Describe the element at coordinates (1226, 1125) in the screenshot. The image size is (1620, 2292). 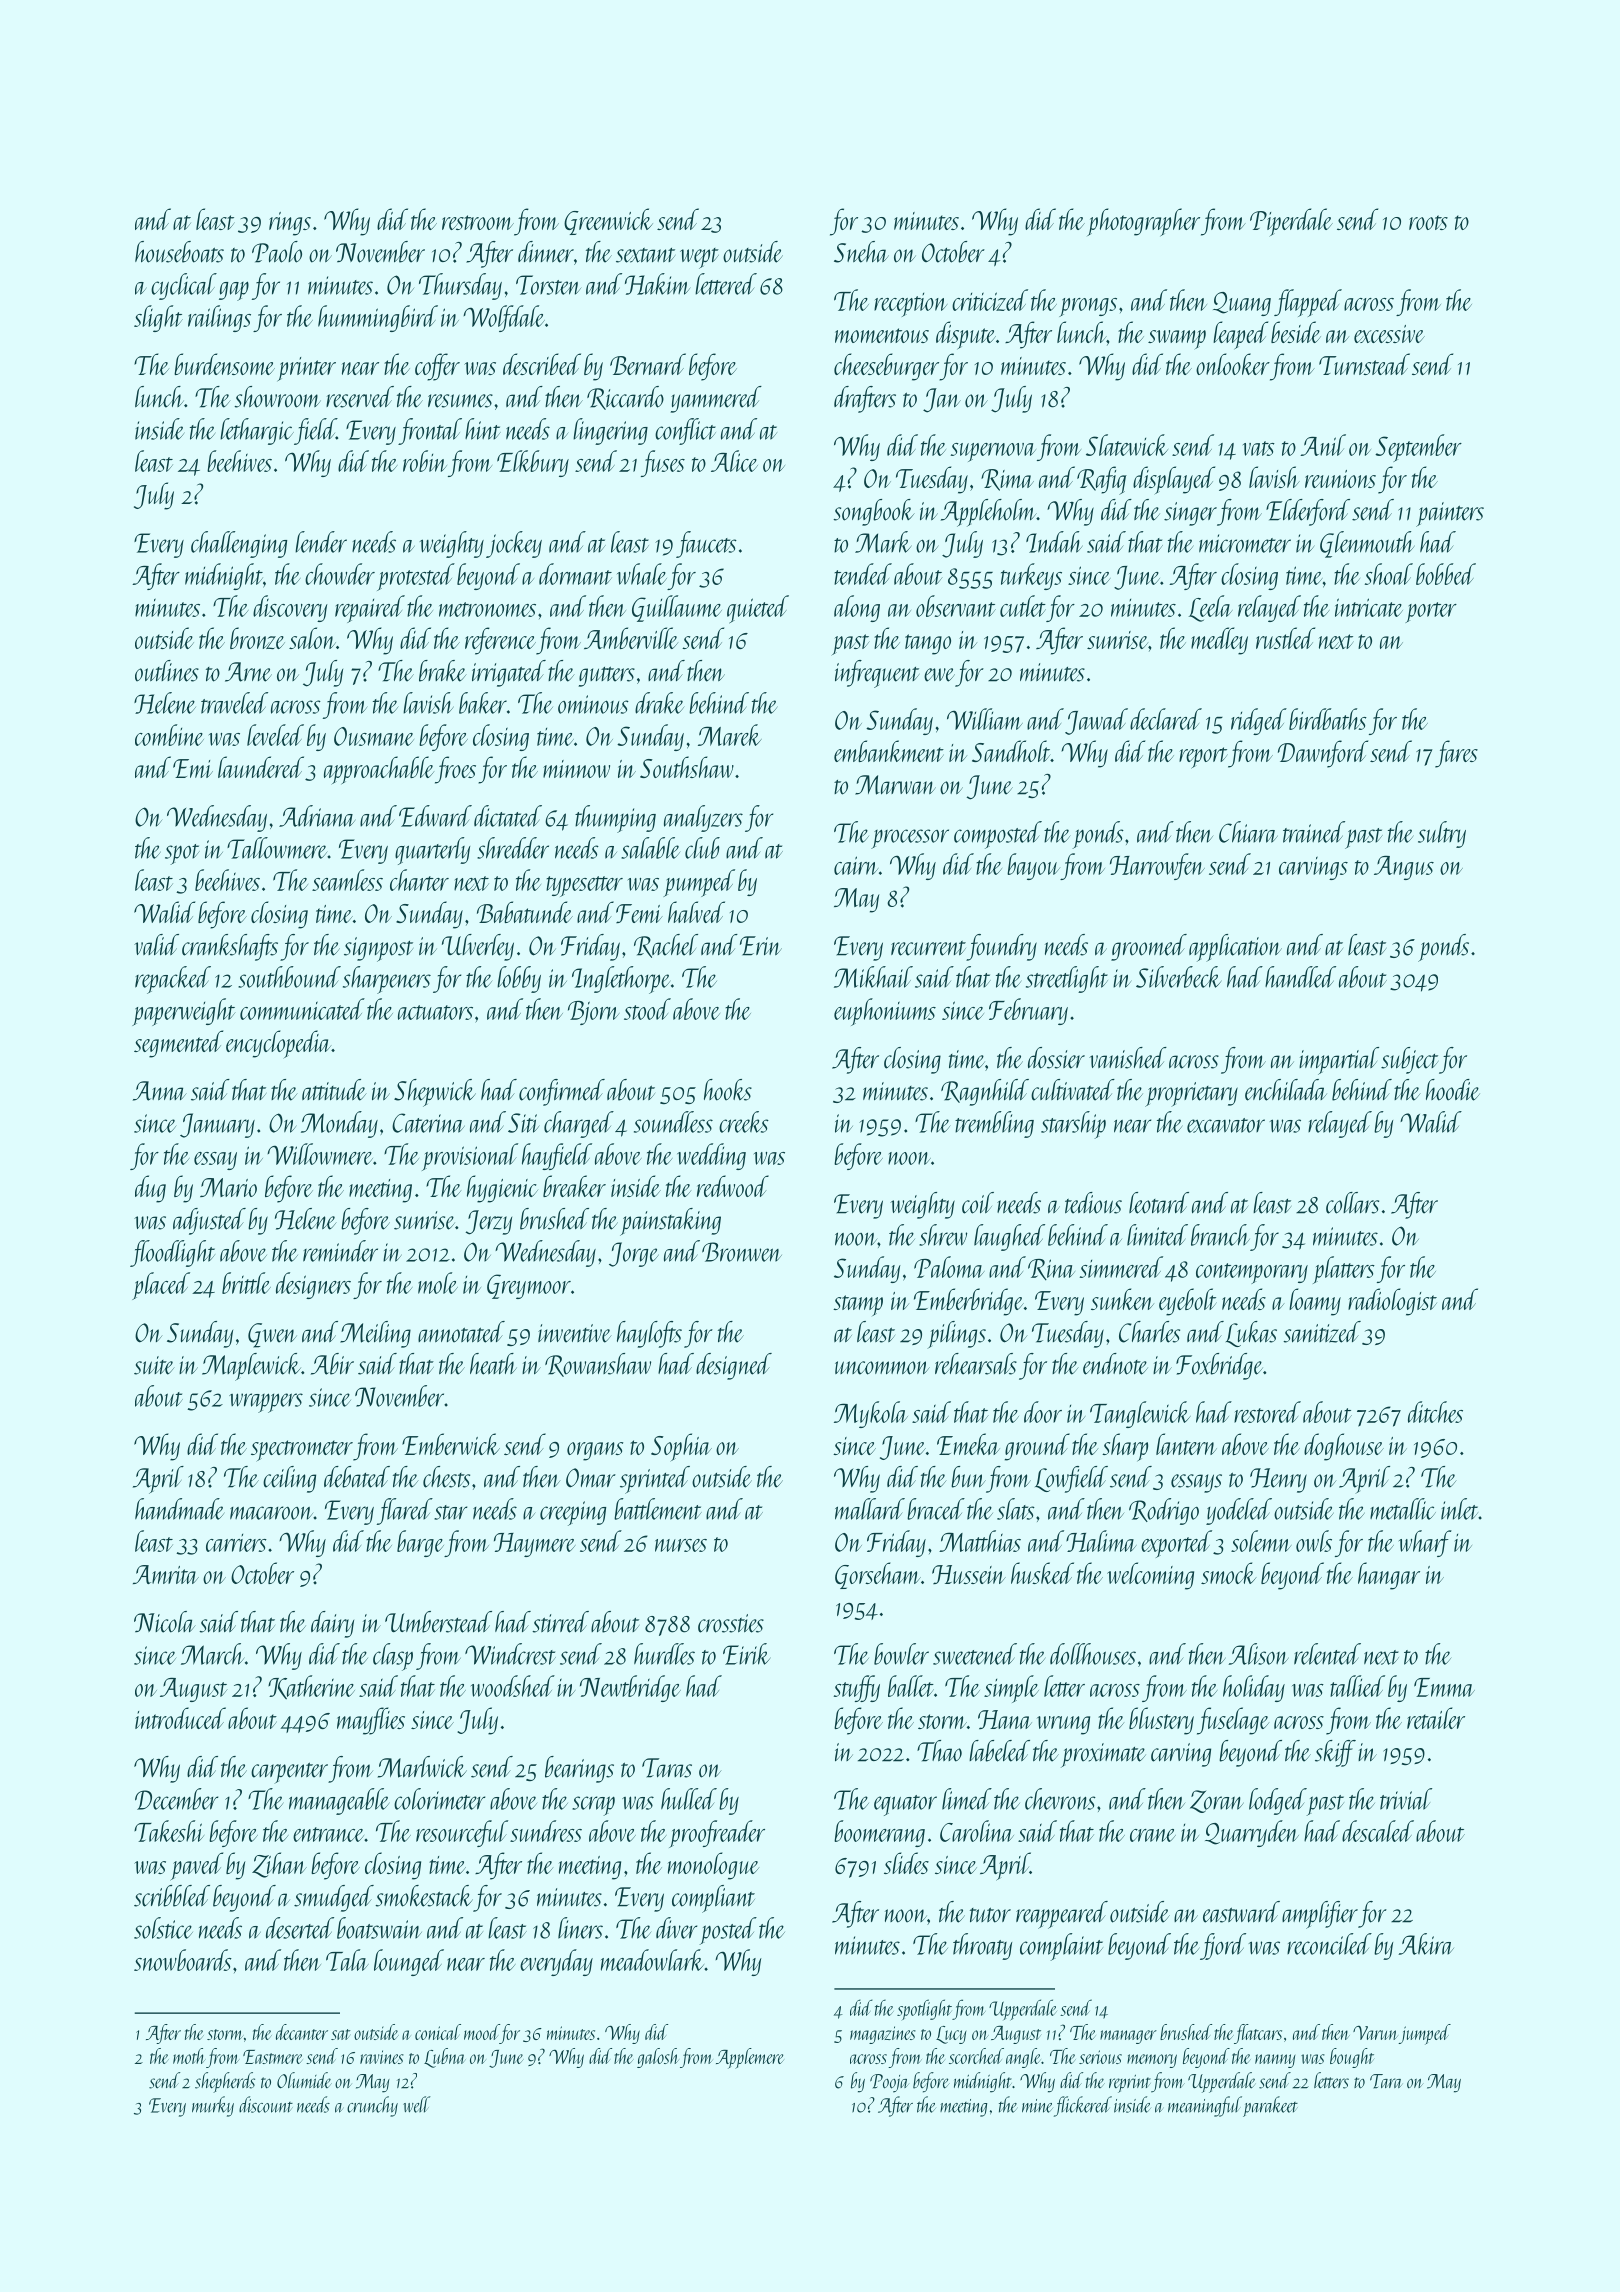
I see `excavator` at that location.
